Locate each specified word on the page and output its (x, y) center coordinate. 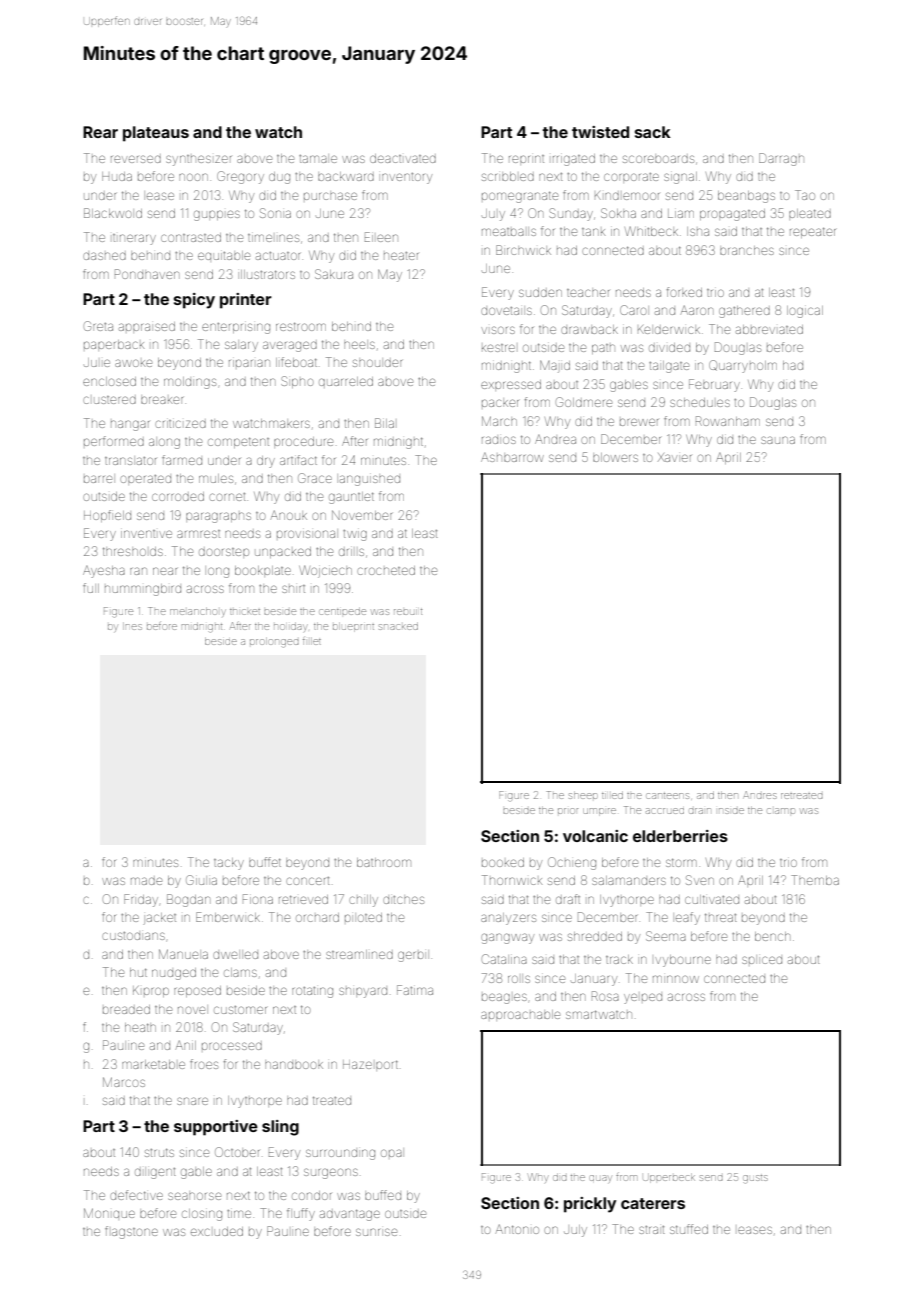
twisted (600, 132)
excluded (217, 1231)
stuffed (689, 1229)
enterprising (236, 328)
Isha (698, 231)
